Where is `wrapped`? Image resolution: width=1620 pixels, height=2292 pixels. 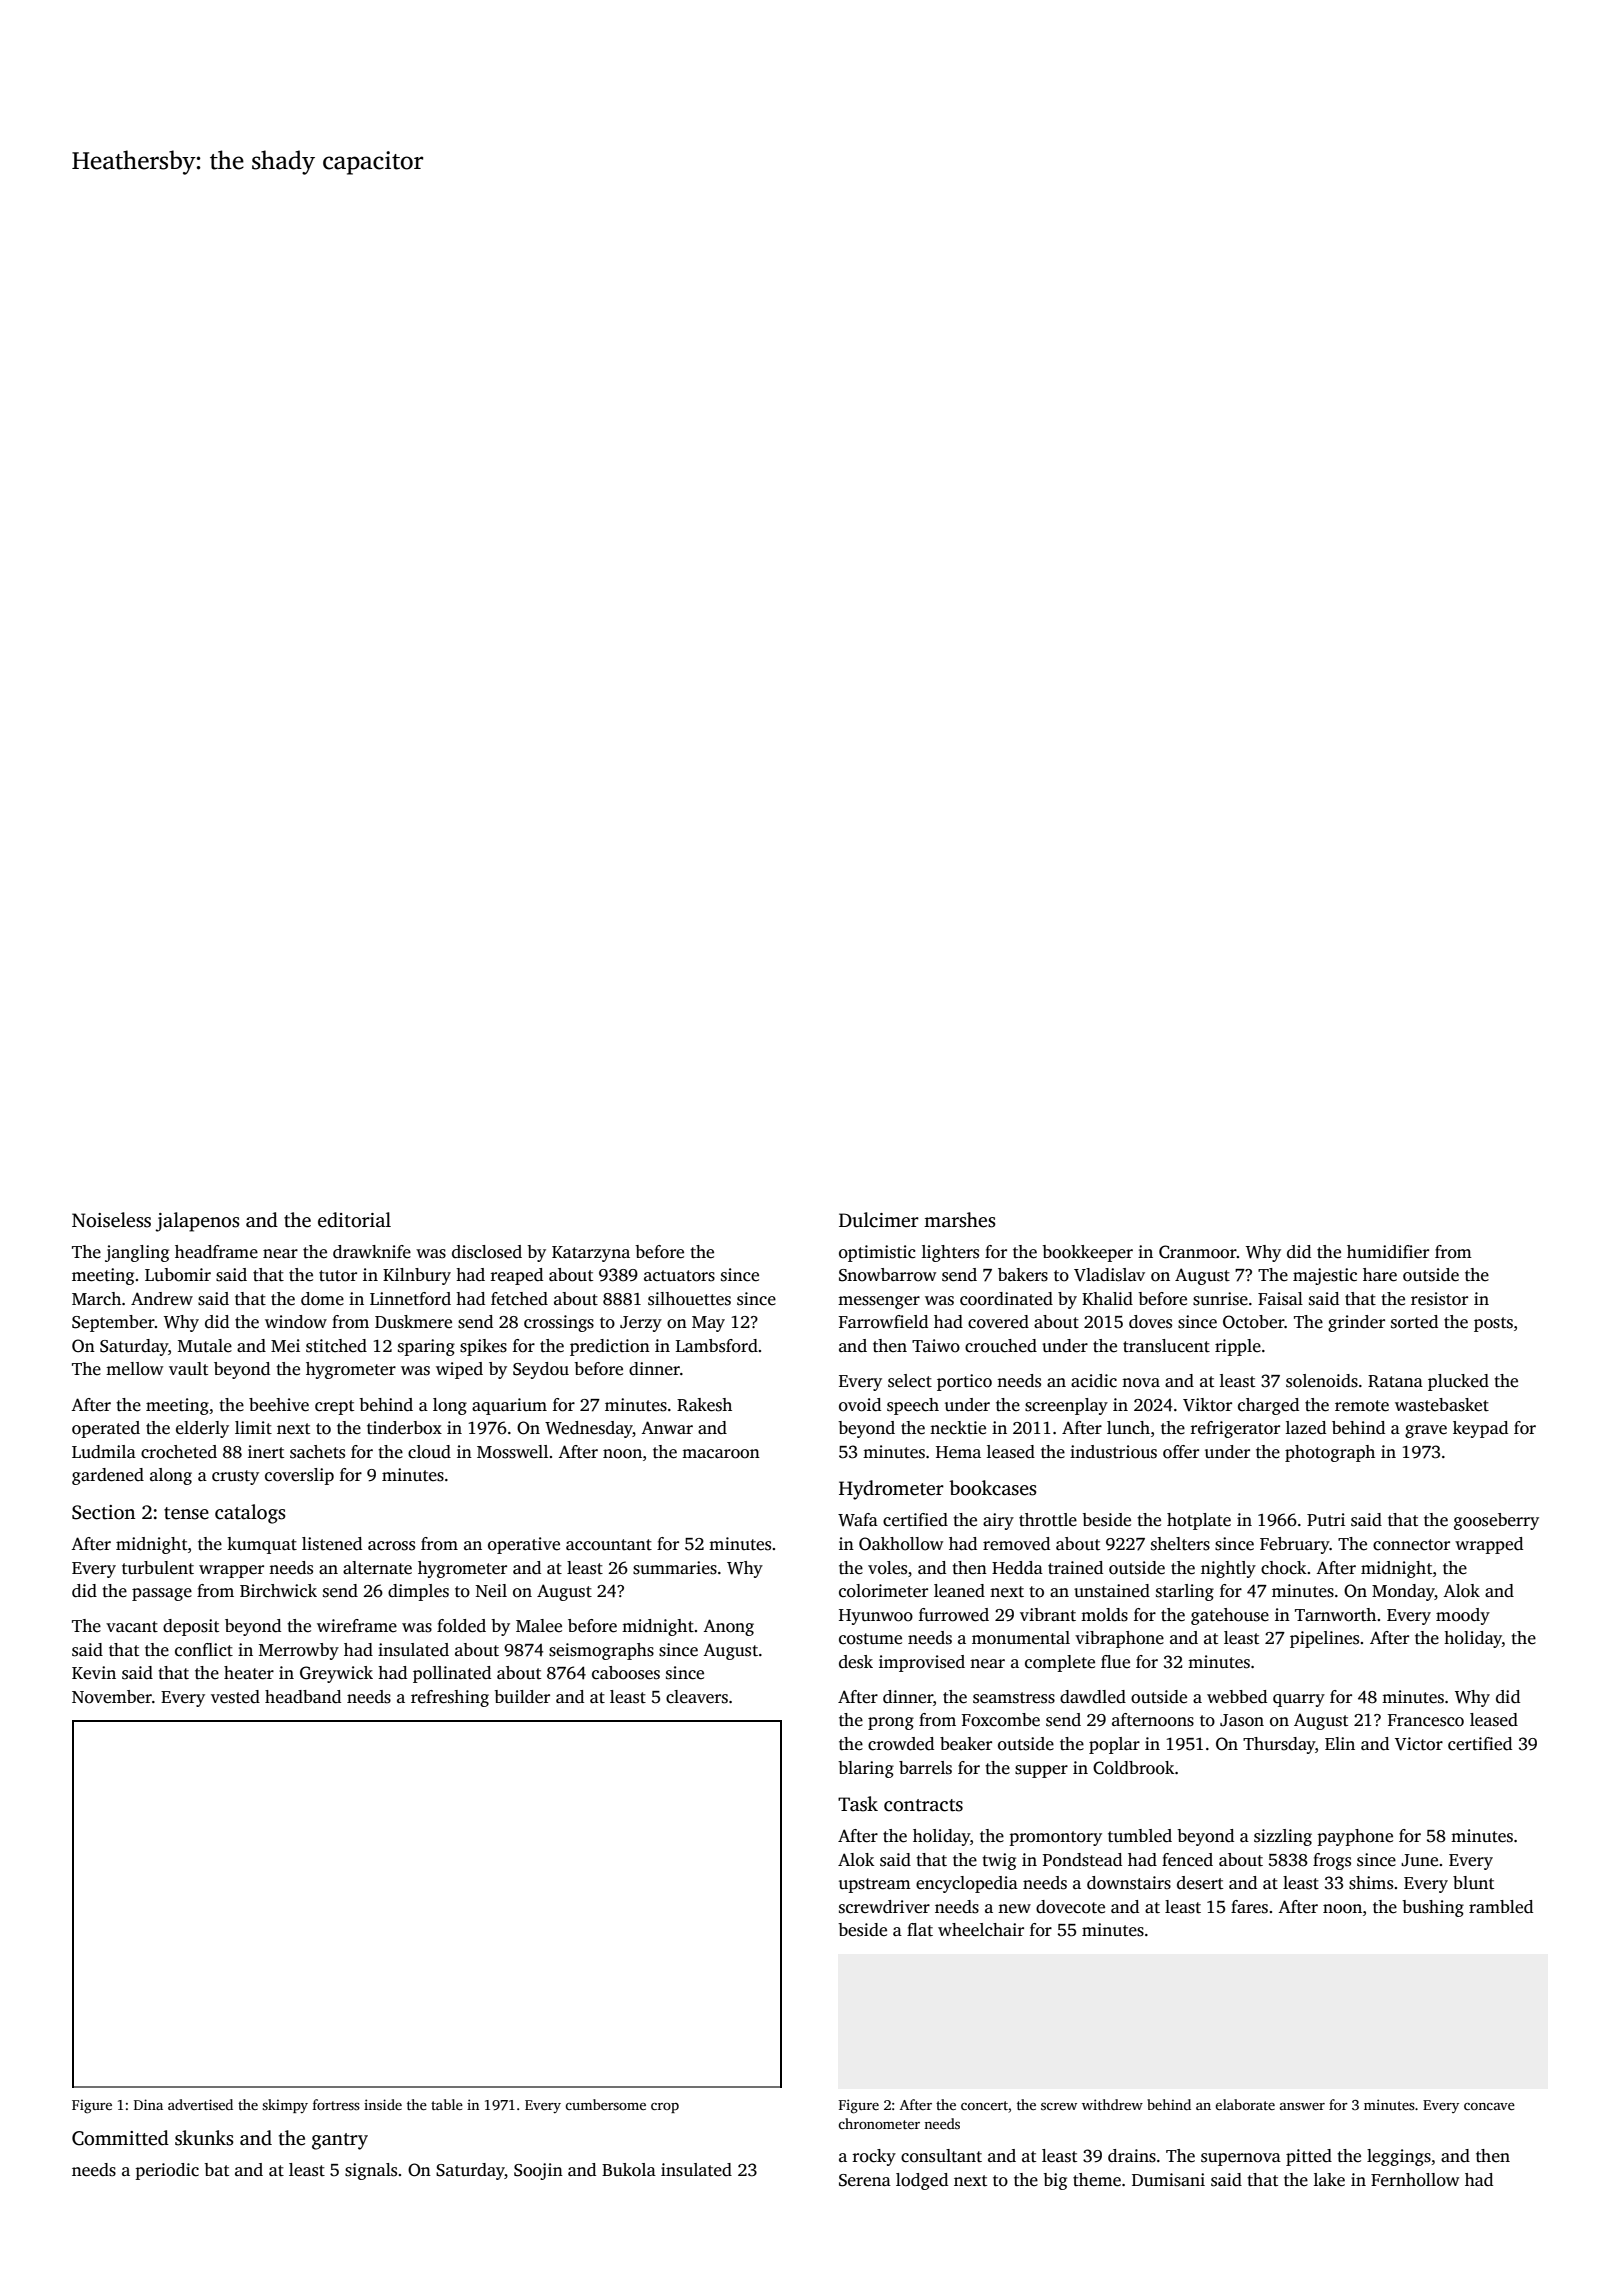 wrapped is located at coordinates (1489, 1545).
